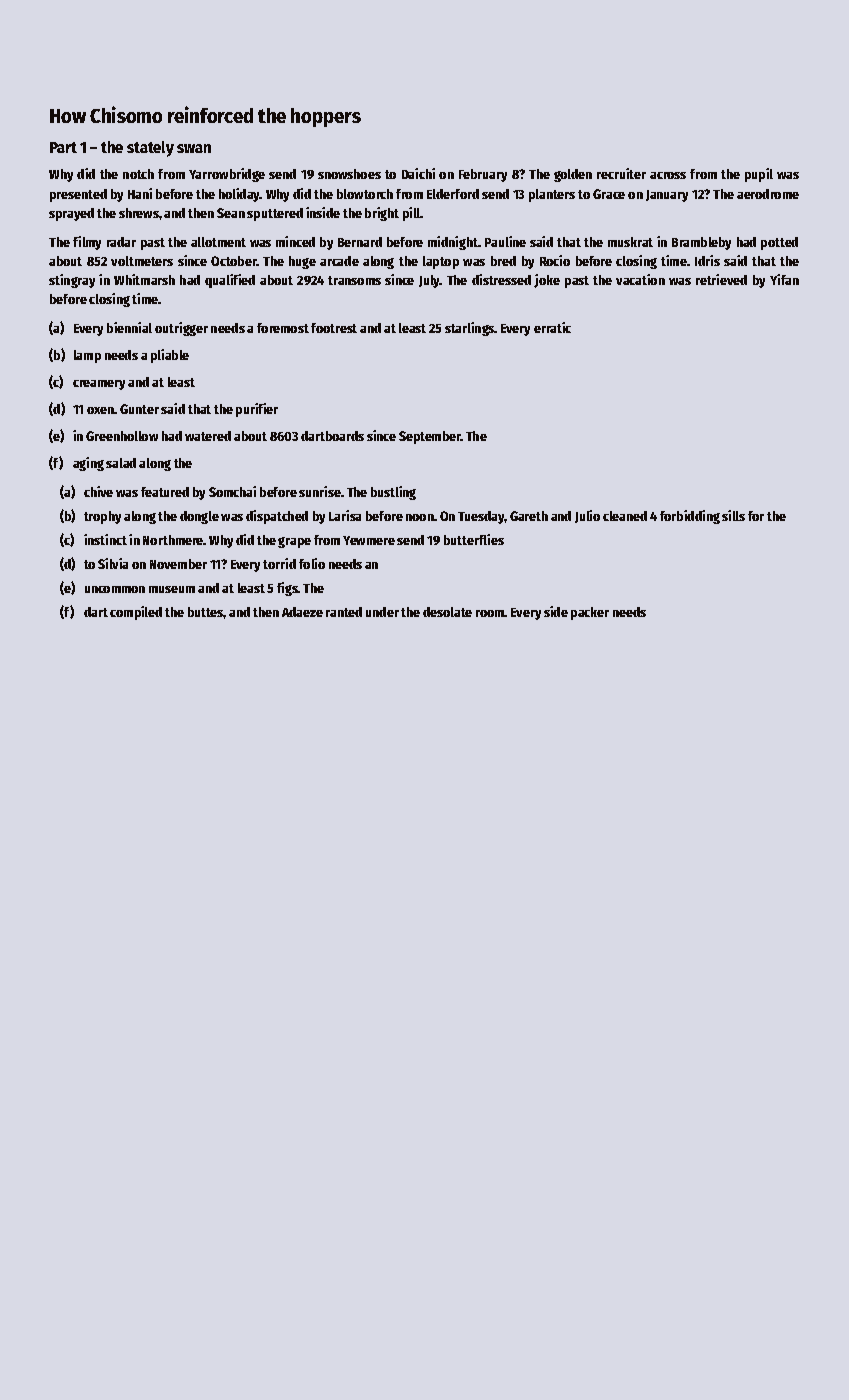  I want to click on Tuesday, so click(481, 517).
